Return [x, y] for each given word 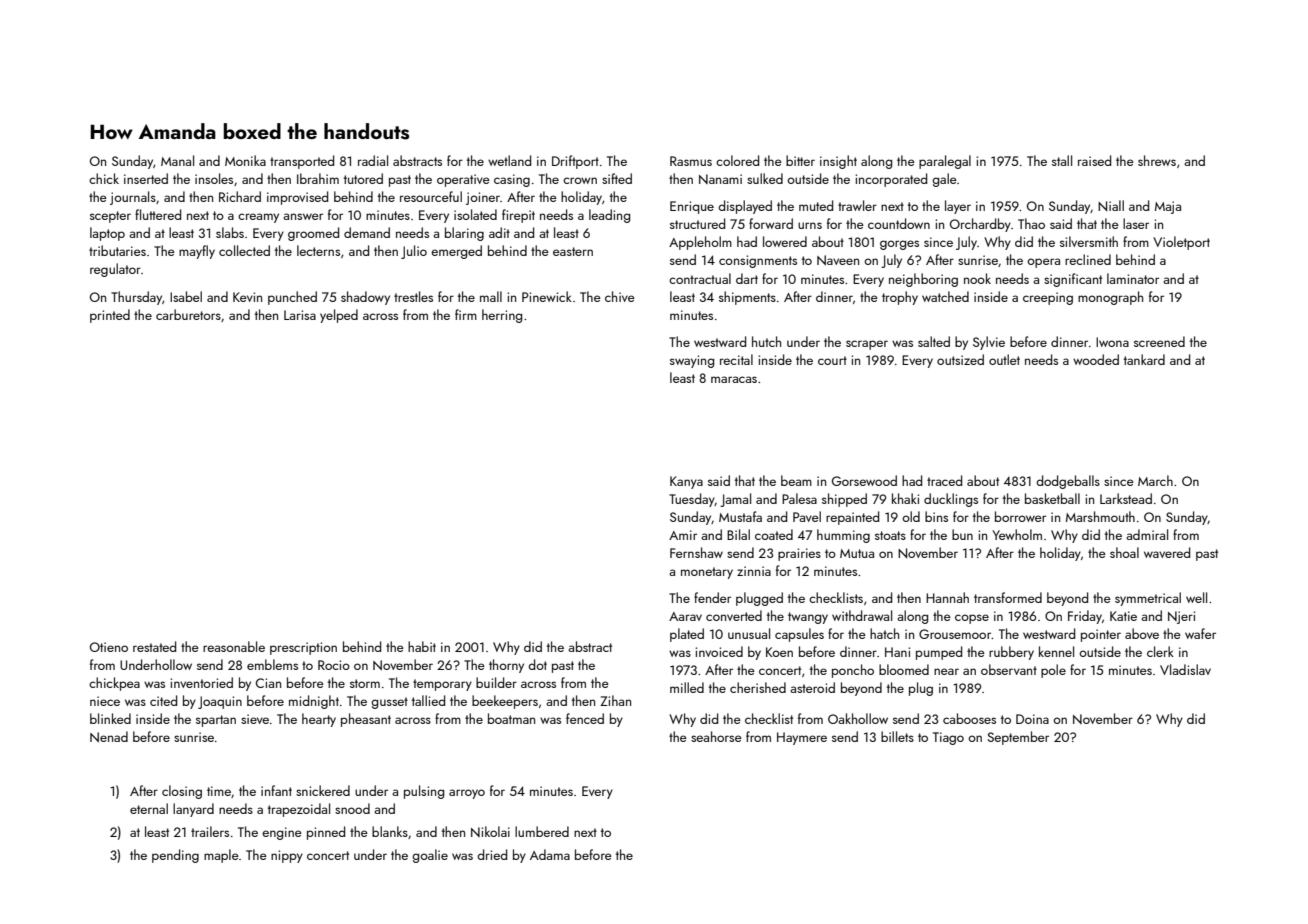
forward [771, 223]
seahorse [716, 736]
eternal [149, 808]
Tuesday [692, 500]
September [1018, 738]
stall [1062, 160]
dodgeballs [1068, 482]
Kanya [686, 482]
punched [292, 298]
